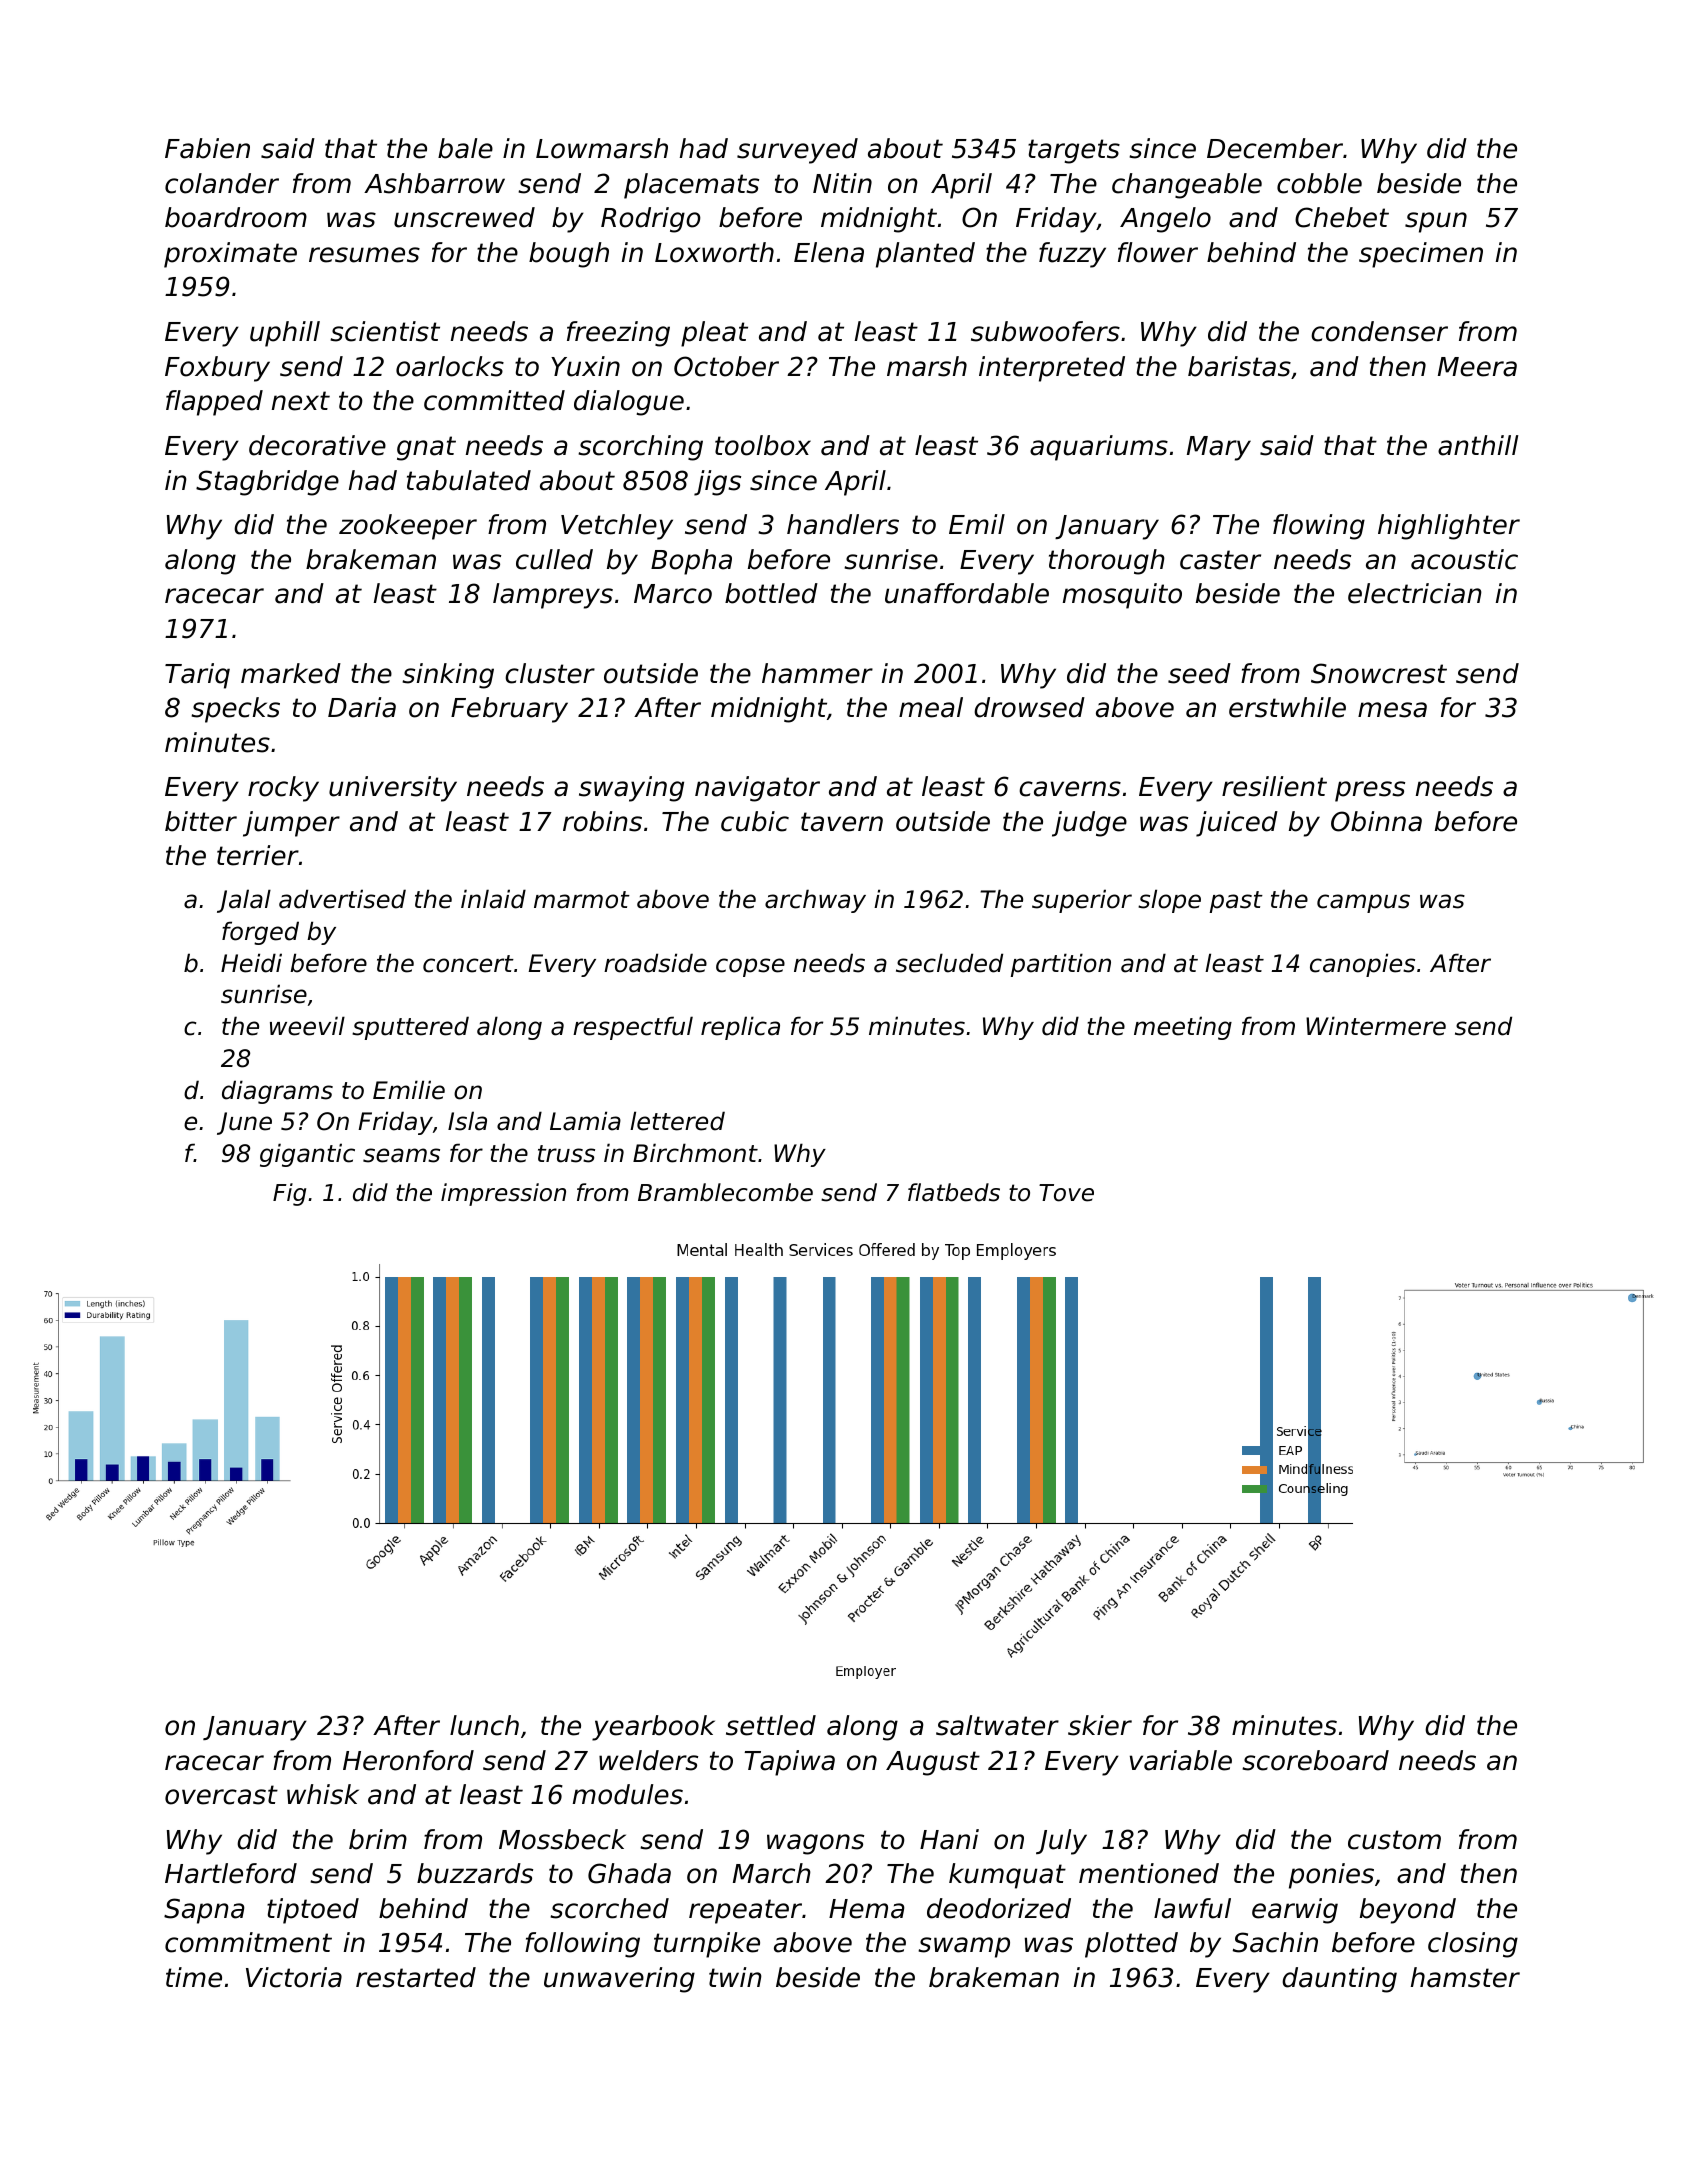  I want to click on gigantic, so click(307, 1155).
